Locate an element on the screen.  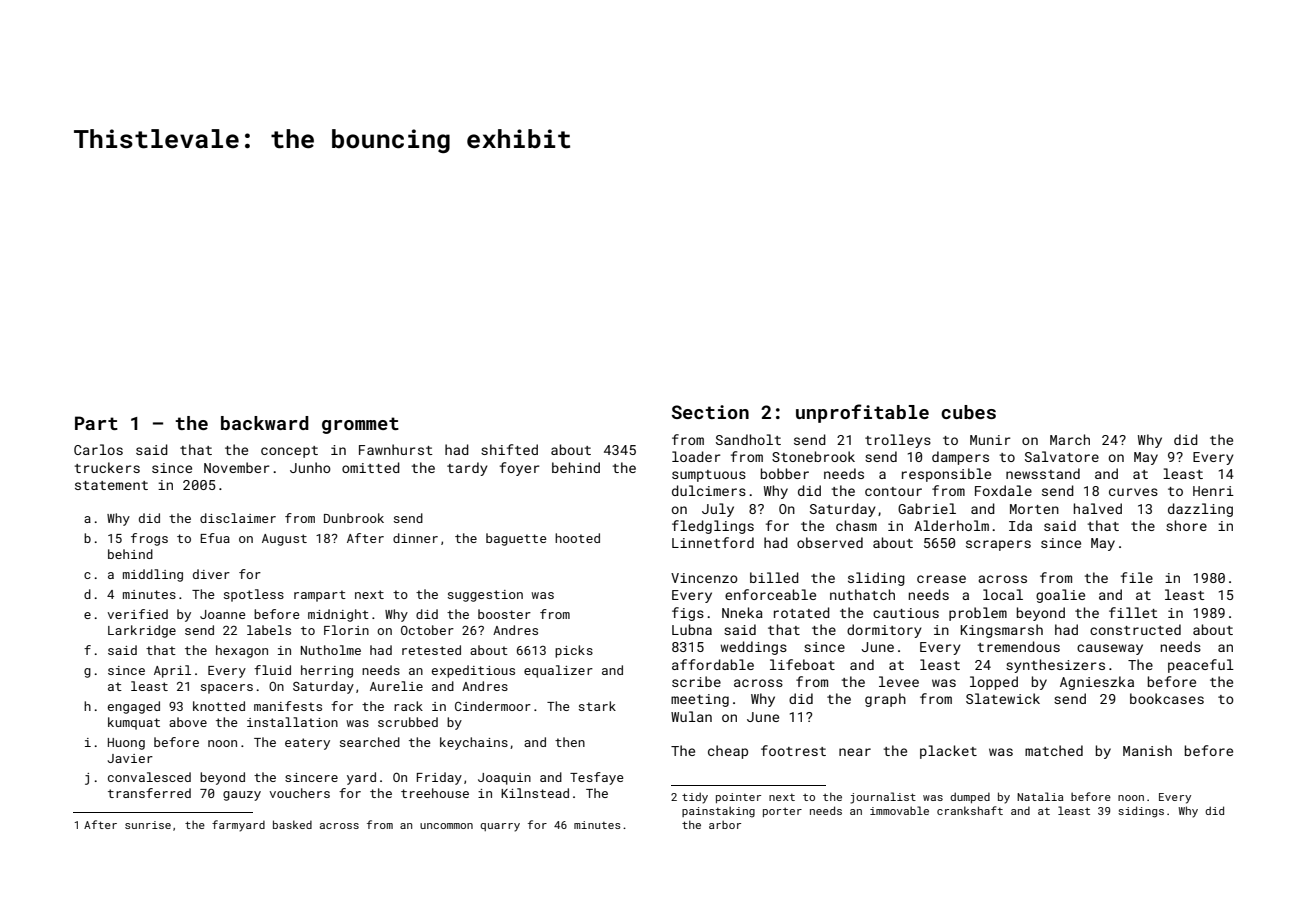
April is located at coordinates (172, 671).
